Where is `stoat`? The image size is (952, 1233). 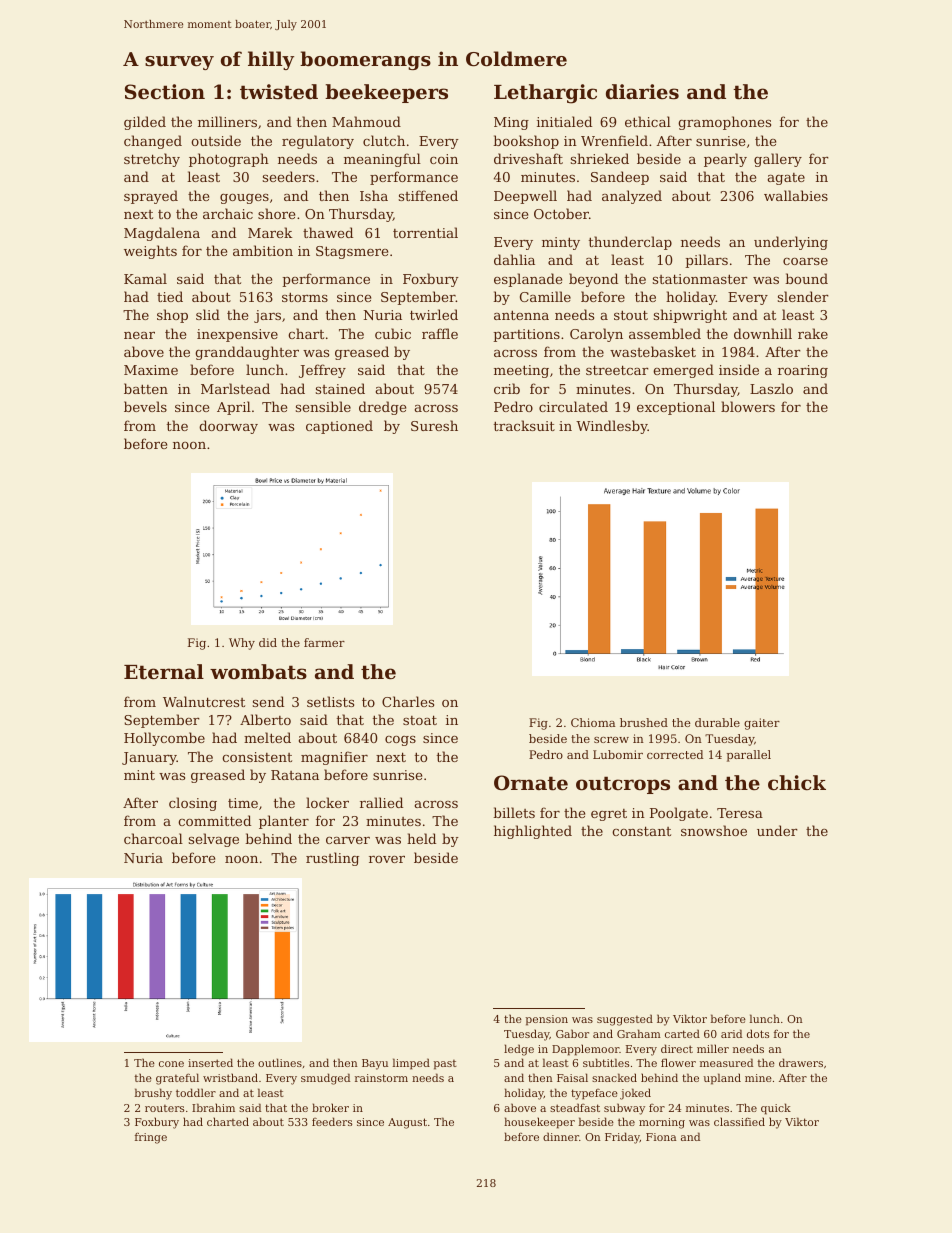
stoat is located at coordinates (420, 720).
